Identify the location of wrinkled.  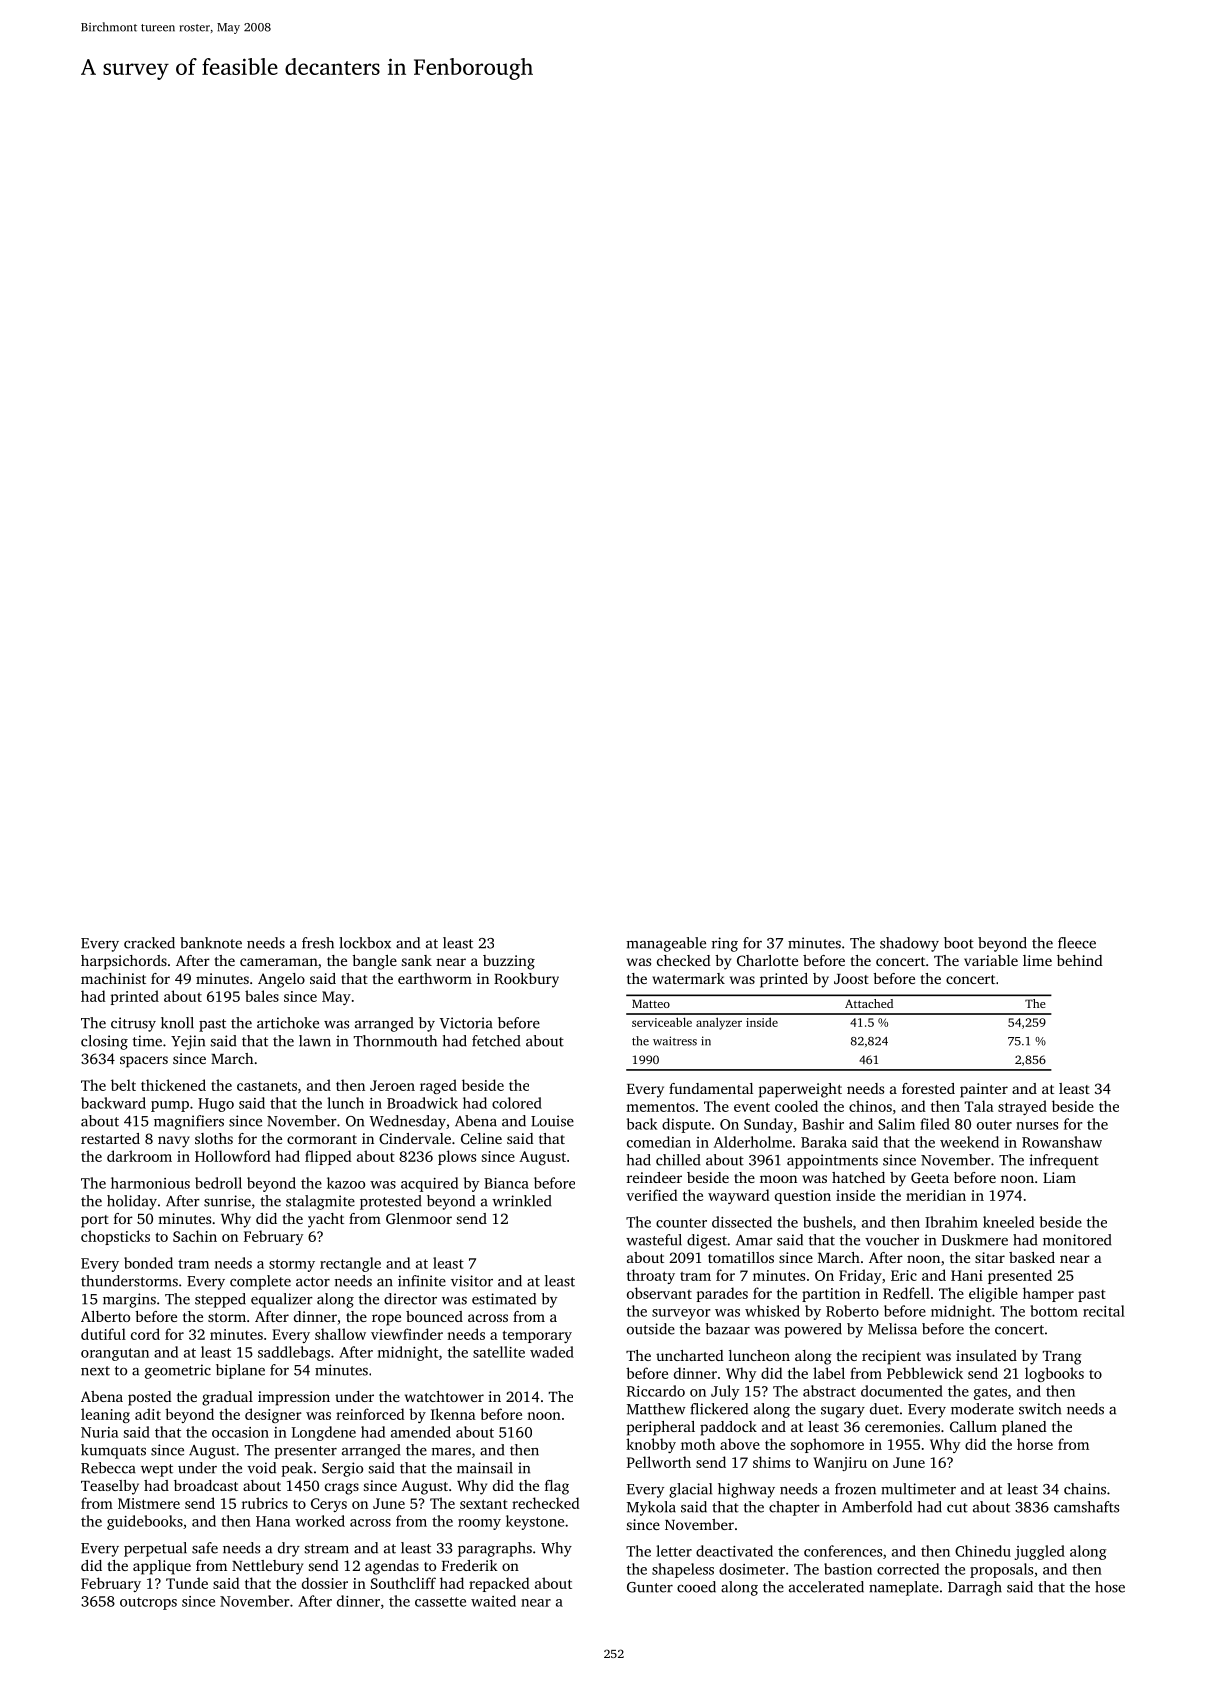
(522, 1201).
